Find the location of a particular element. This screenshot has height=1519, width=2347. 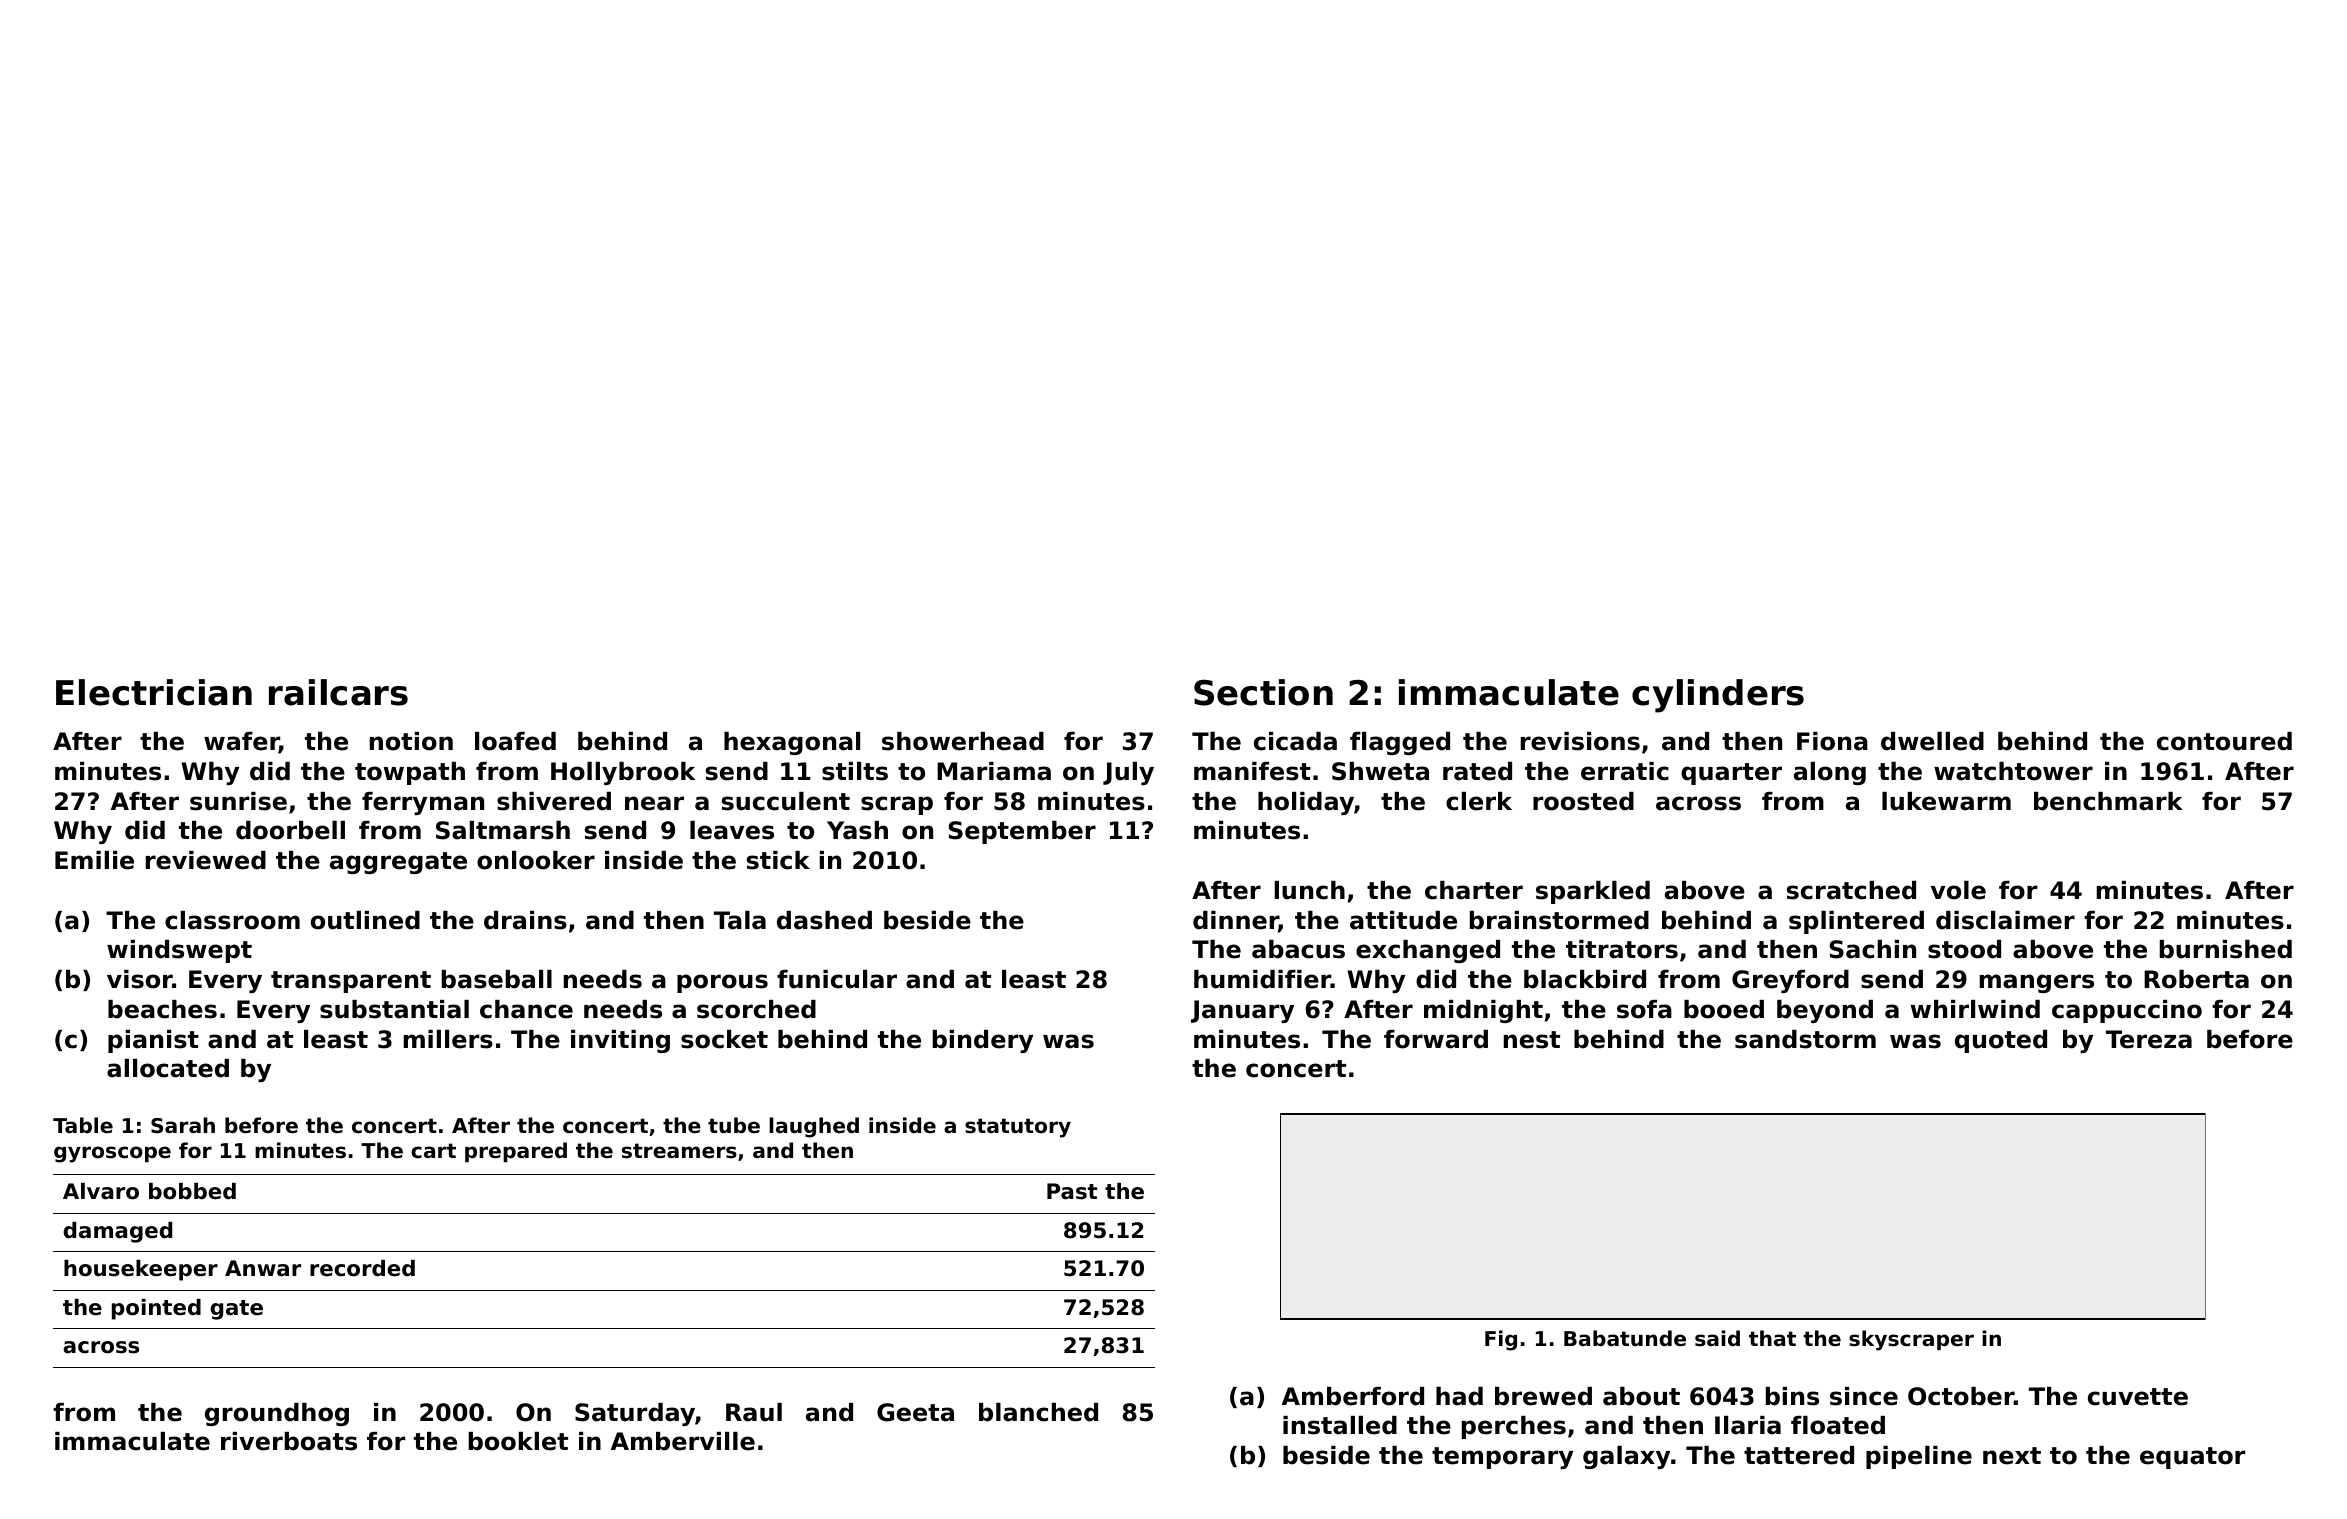

quoted is located at coordinates (2001, 1041).
